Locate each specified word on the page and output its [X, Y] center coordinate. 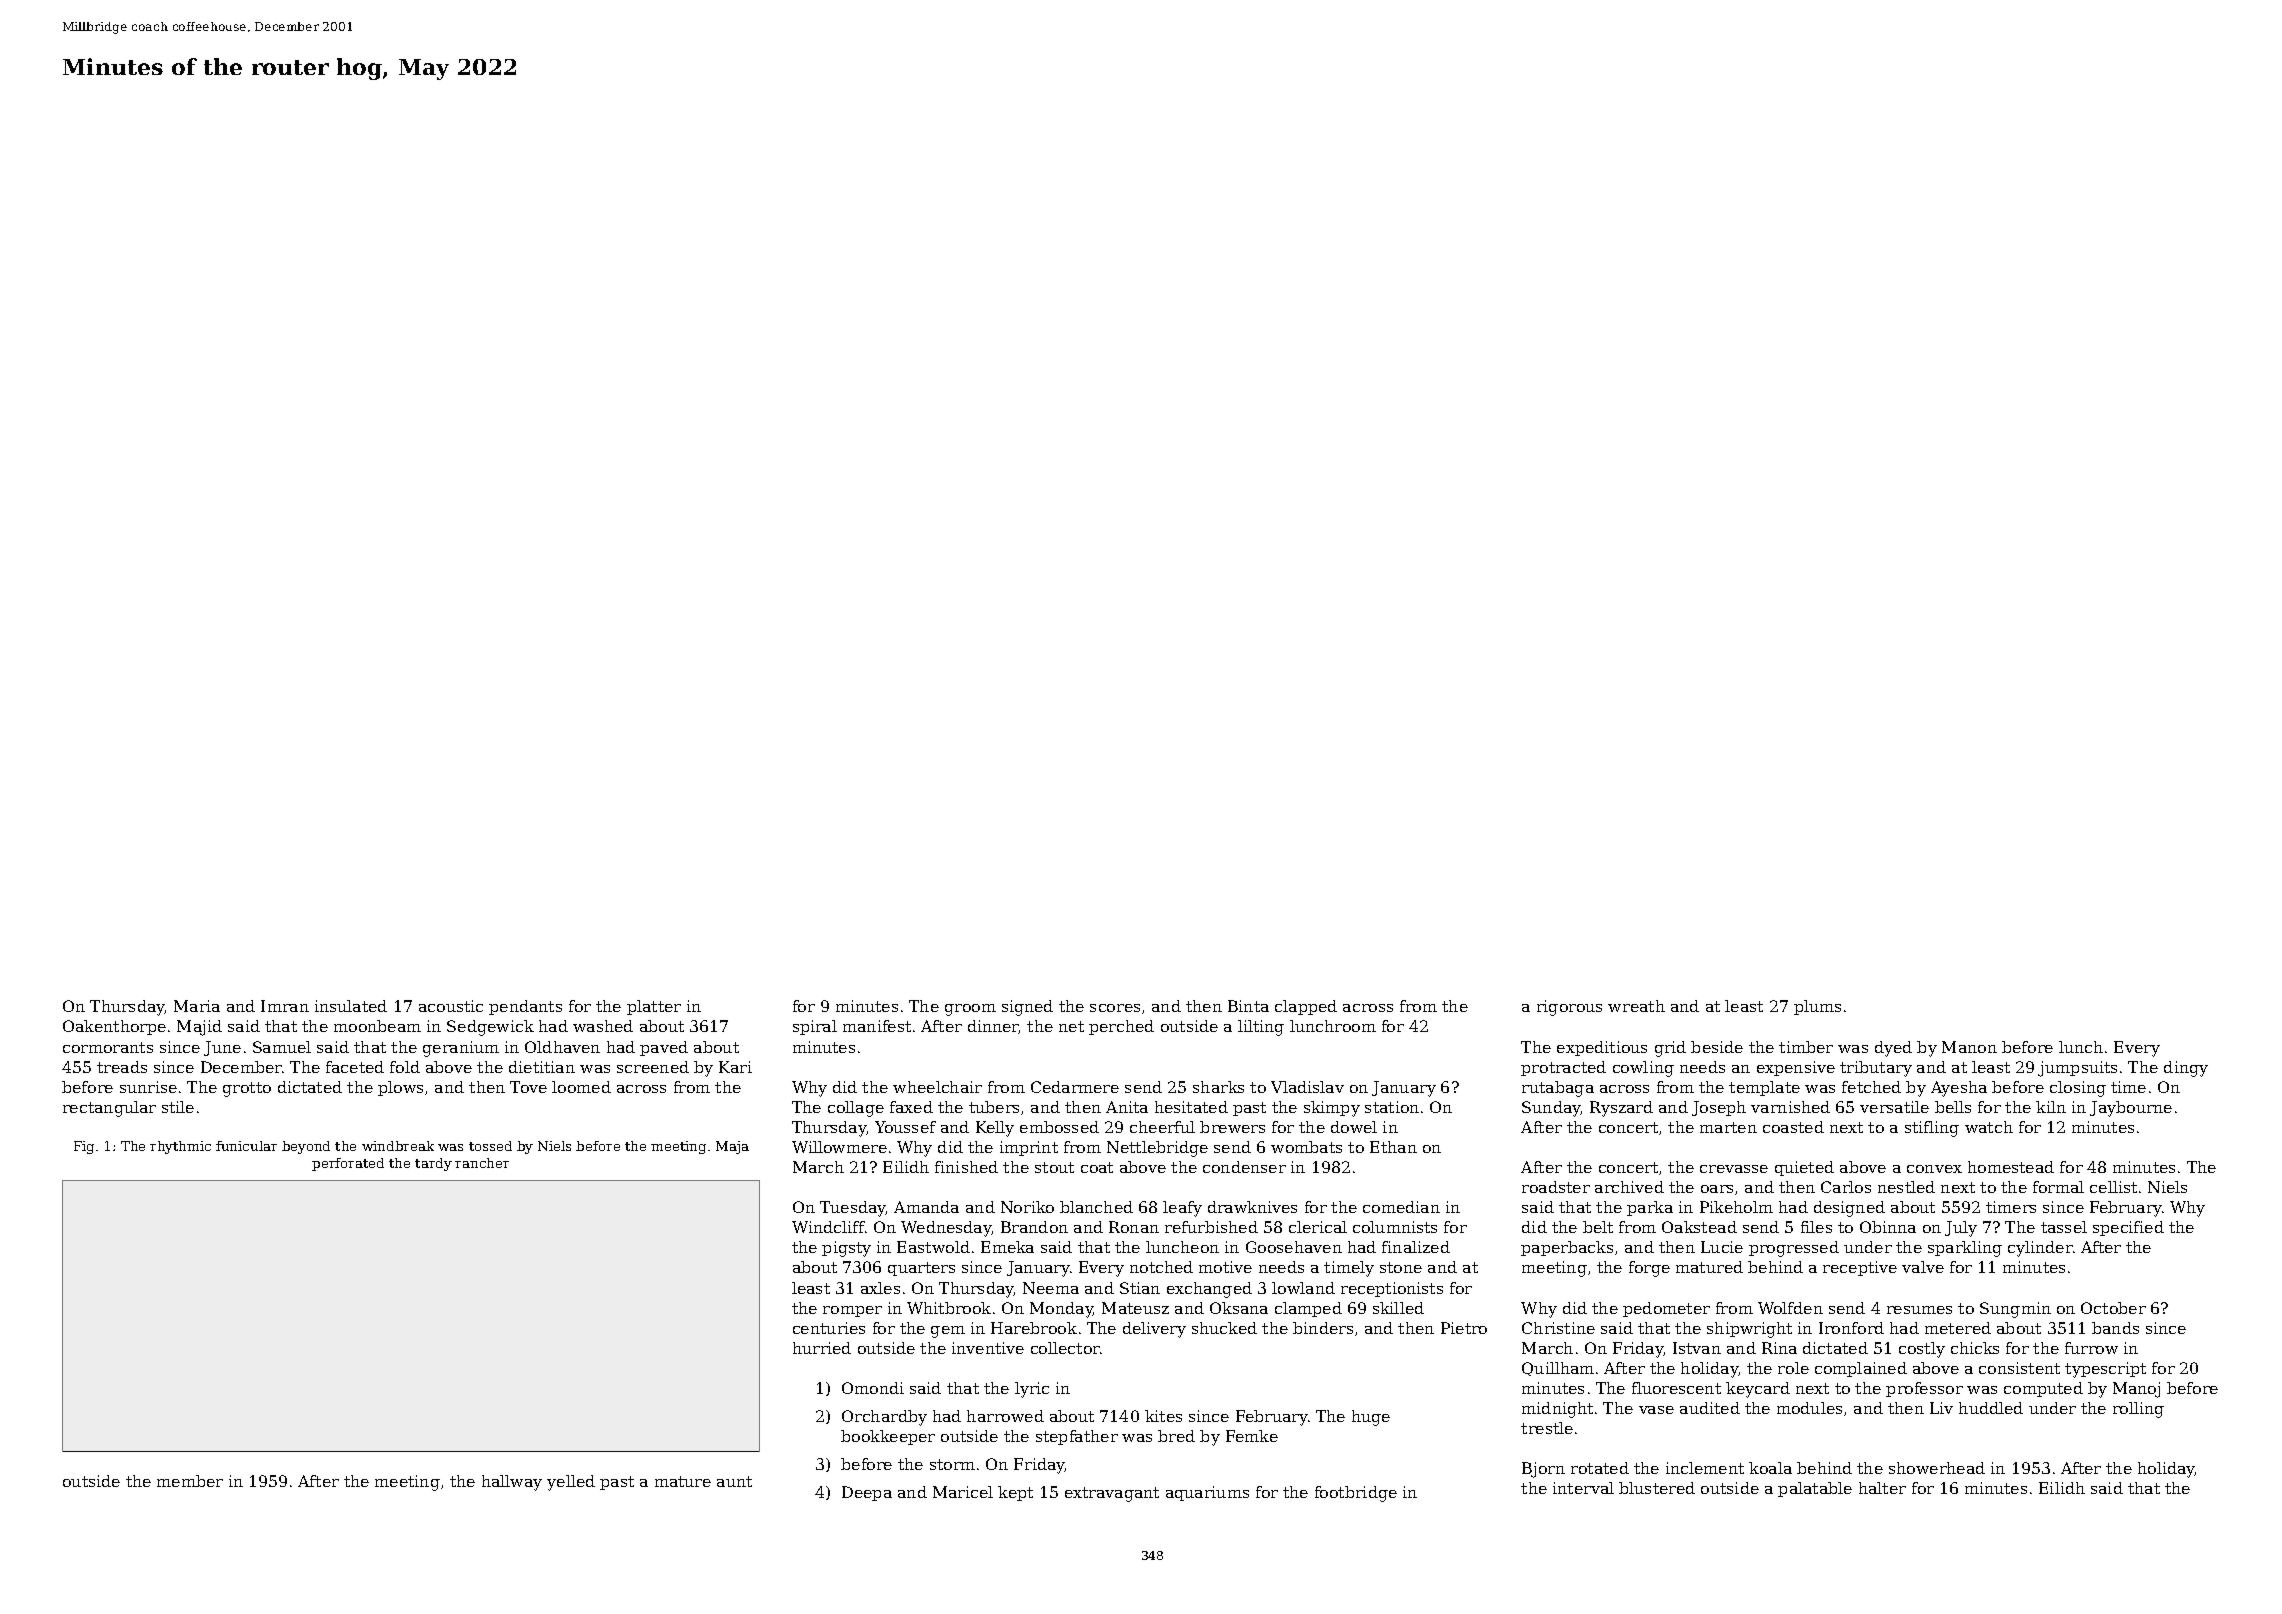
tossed [490, 1146]
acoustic [451, 1006]
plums [1817, 1007]
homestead [2011, 1167]
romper [852, 1311]
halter [1882, 1488]
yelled [571, 1483]
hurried [822, 1348]
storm [952, 1464]
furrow [2091, 1348]
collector [1065, 1348]
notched [1161, 1267]
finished [966, 1167]
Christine [1558, 1328]
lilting [1261, 1028]
